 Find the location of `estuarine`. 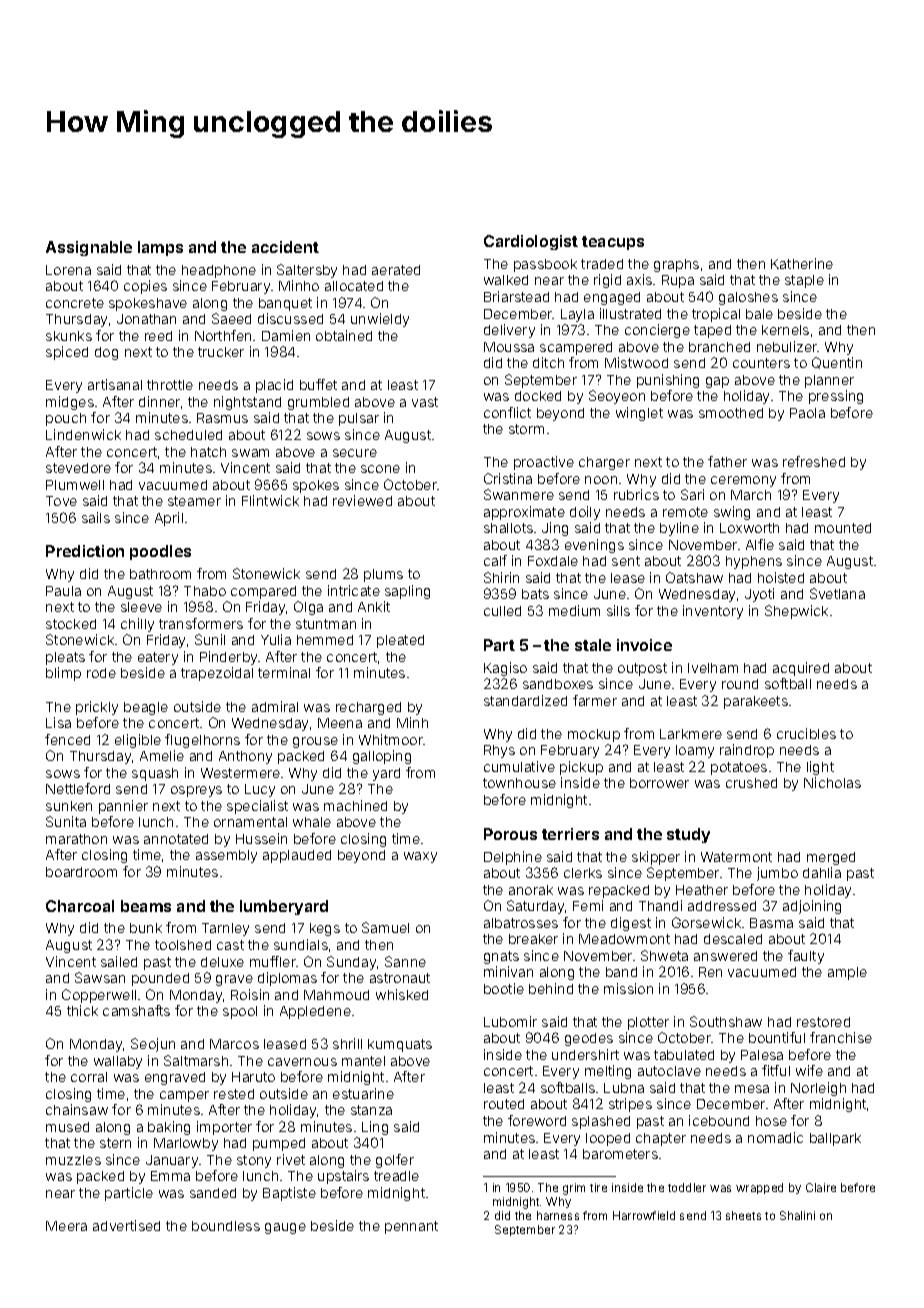

estuarine is located at coordinates (363, 1093).
